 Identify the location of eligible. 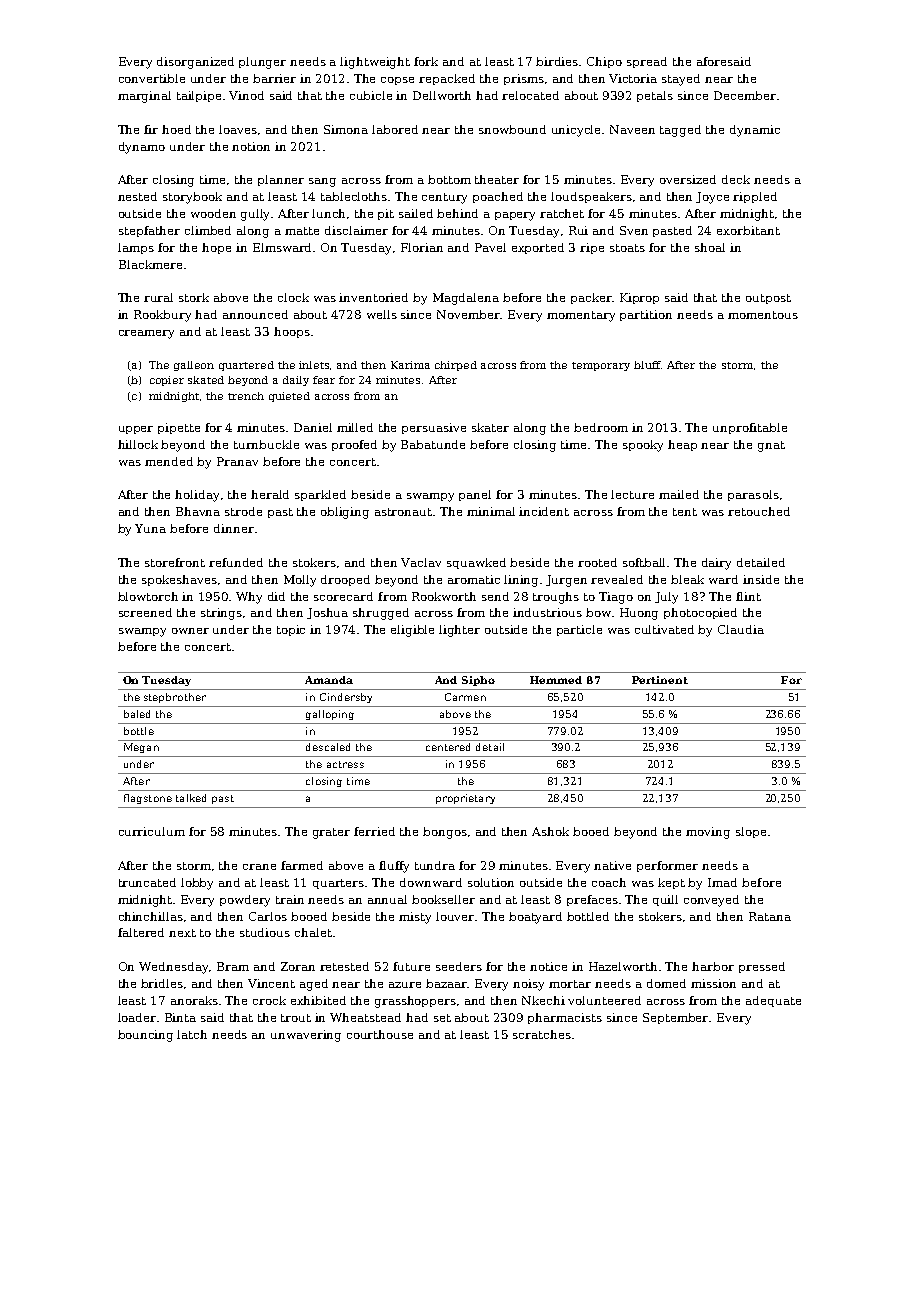
(412, 631).
